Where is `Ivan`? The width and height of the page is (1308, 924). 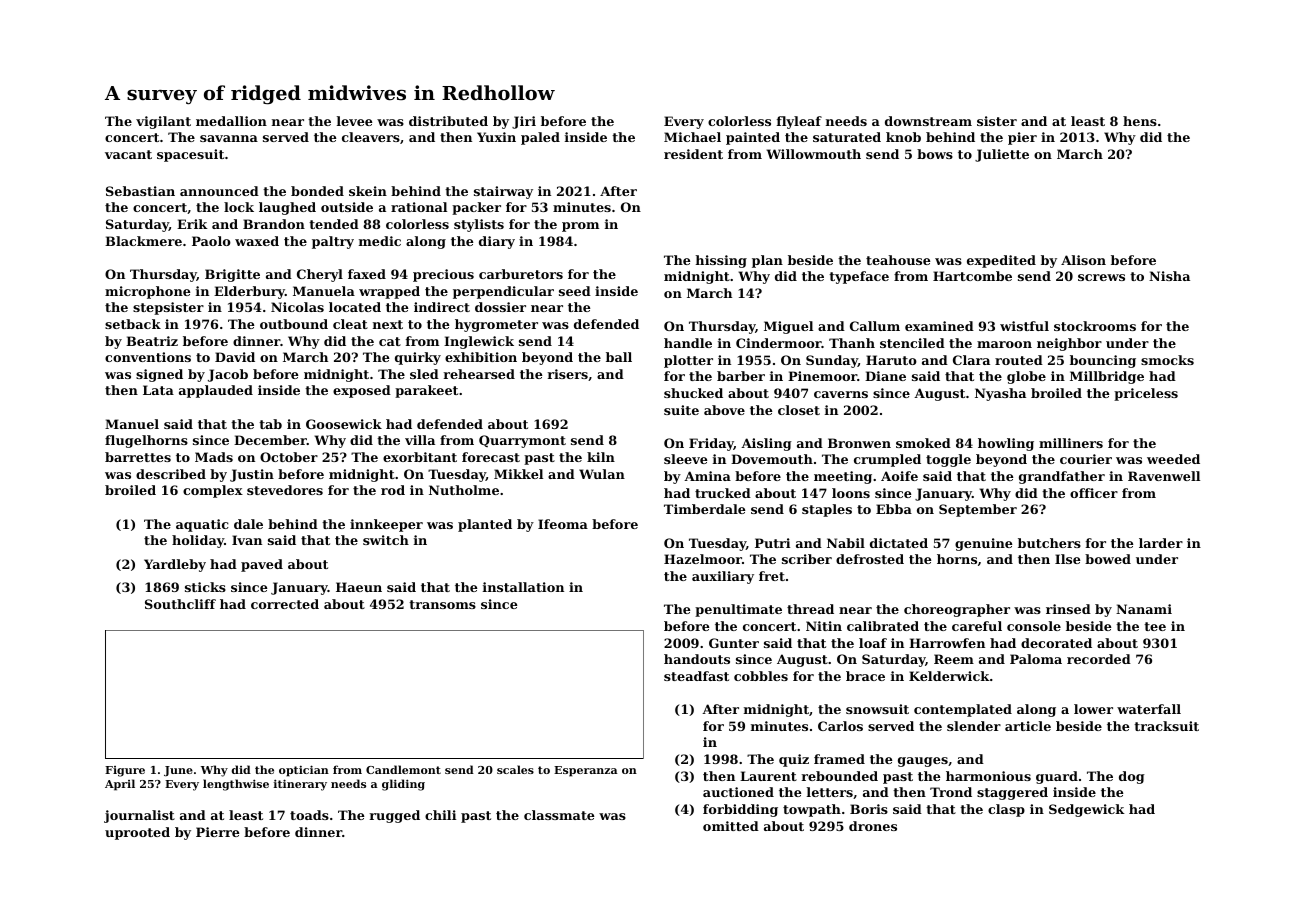
Ivan is located at coordinates (247, 540).
